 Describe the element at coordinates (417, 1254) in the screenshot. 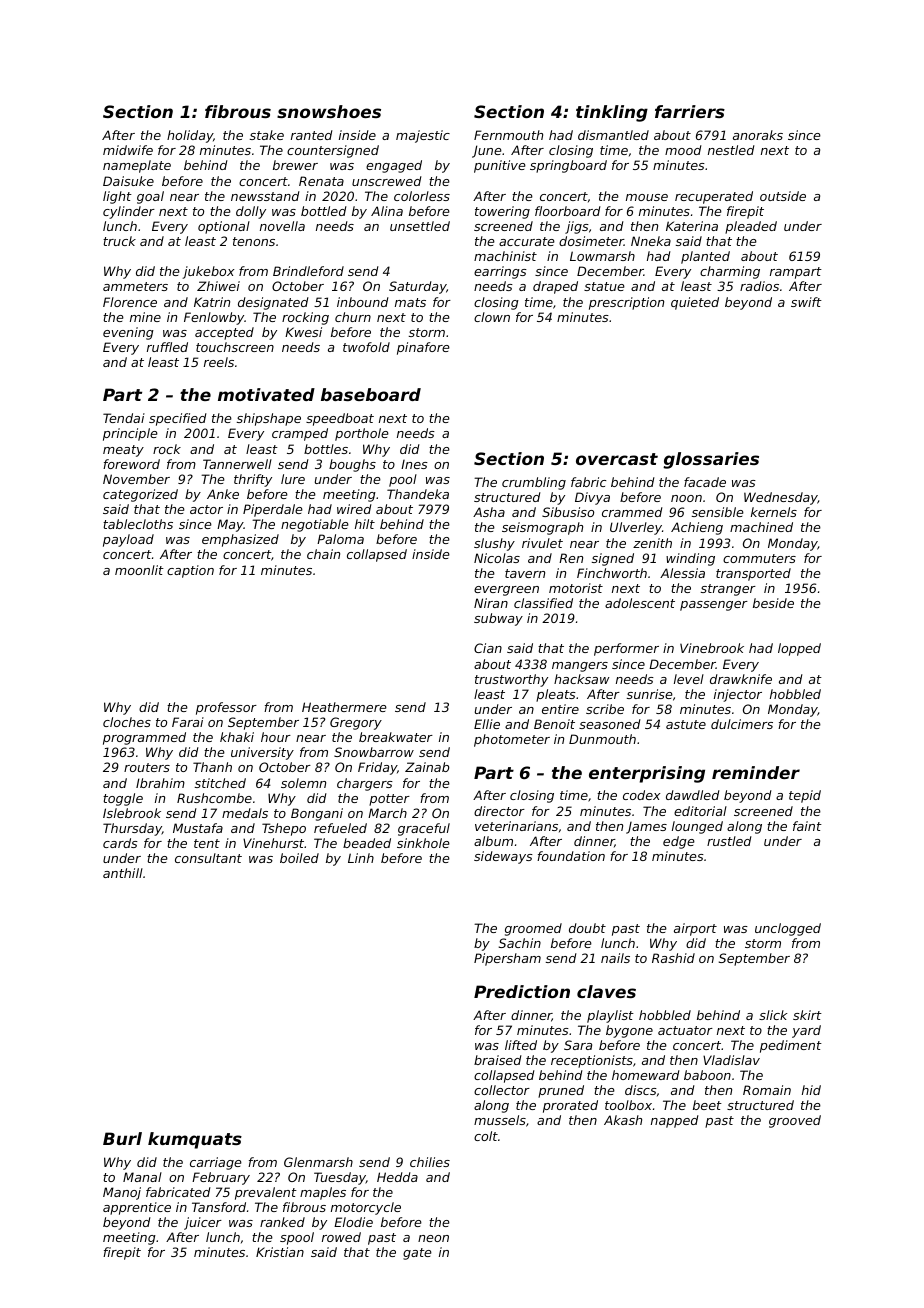

I see `gate` at that location.
